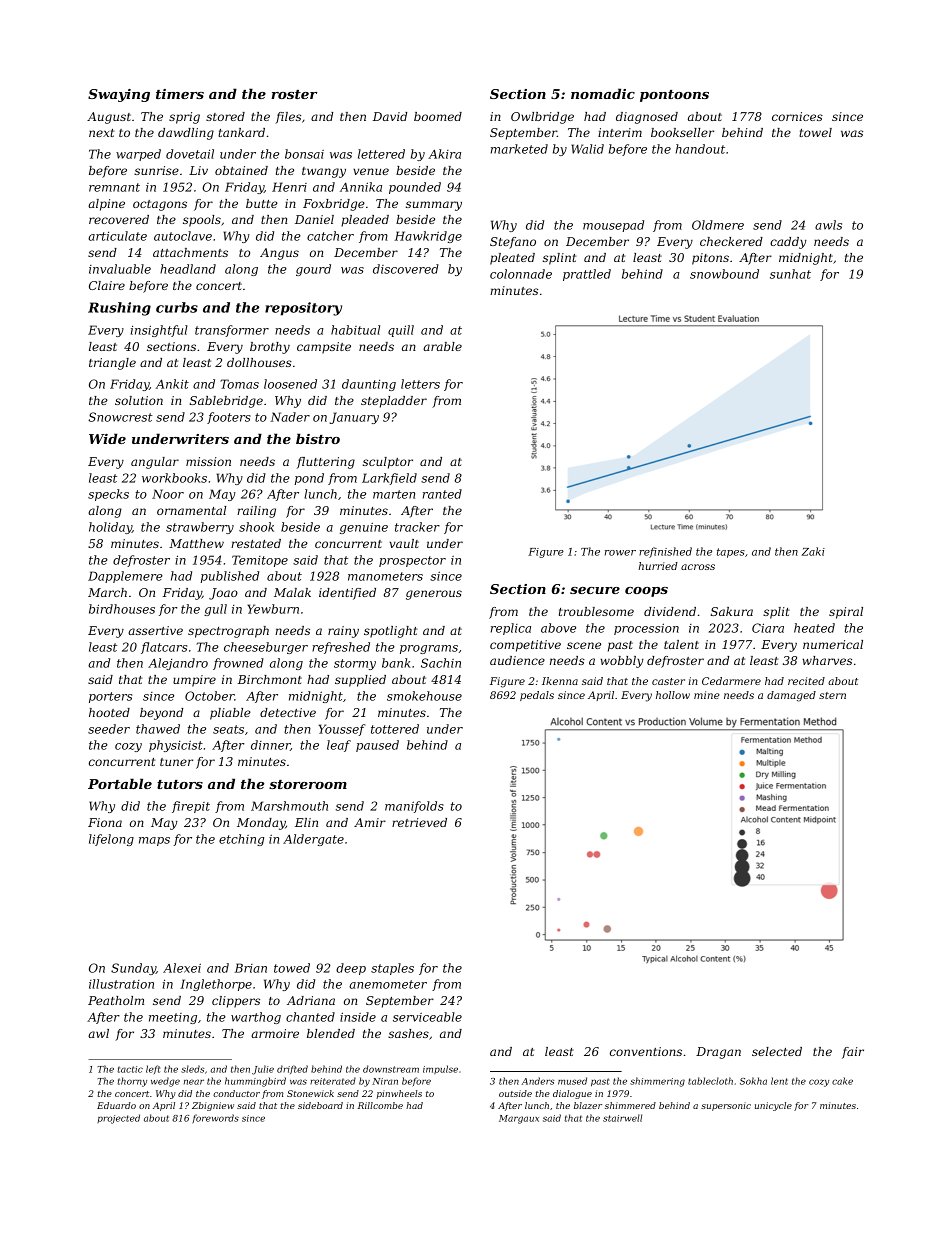  I want to click on projected, so click(118, 1119).
